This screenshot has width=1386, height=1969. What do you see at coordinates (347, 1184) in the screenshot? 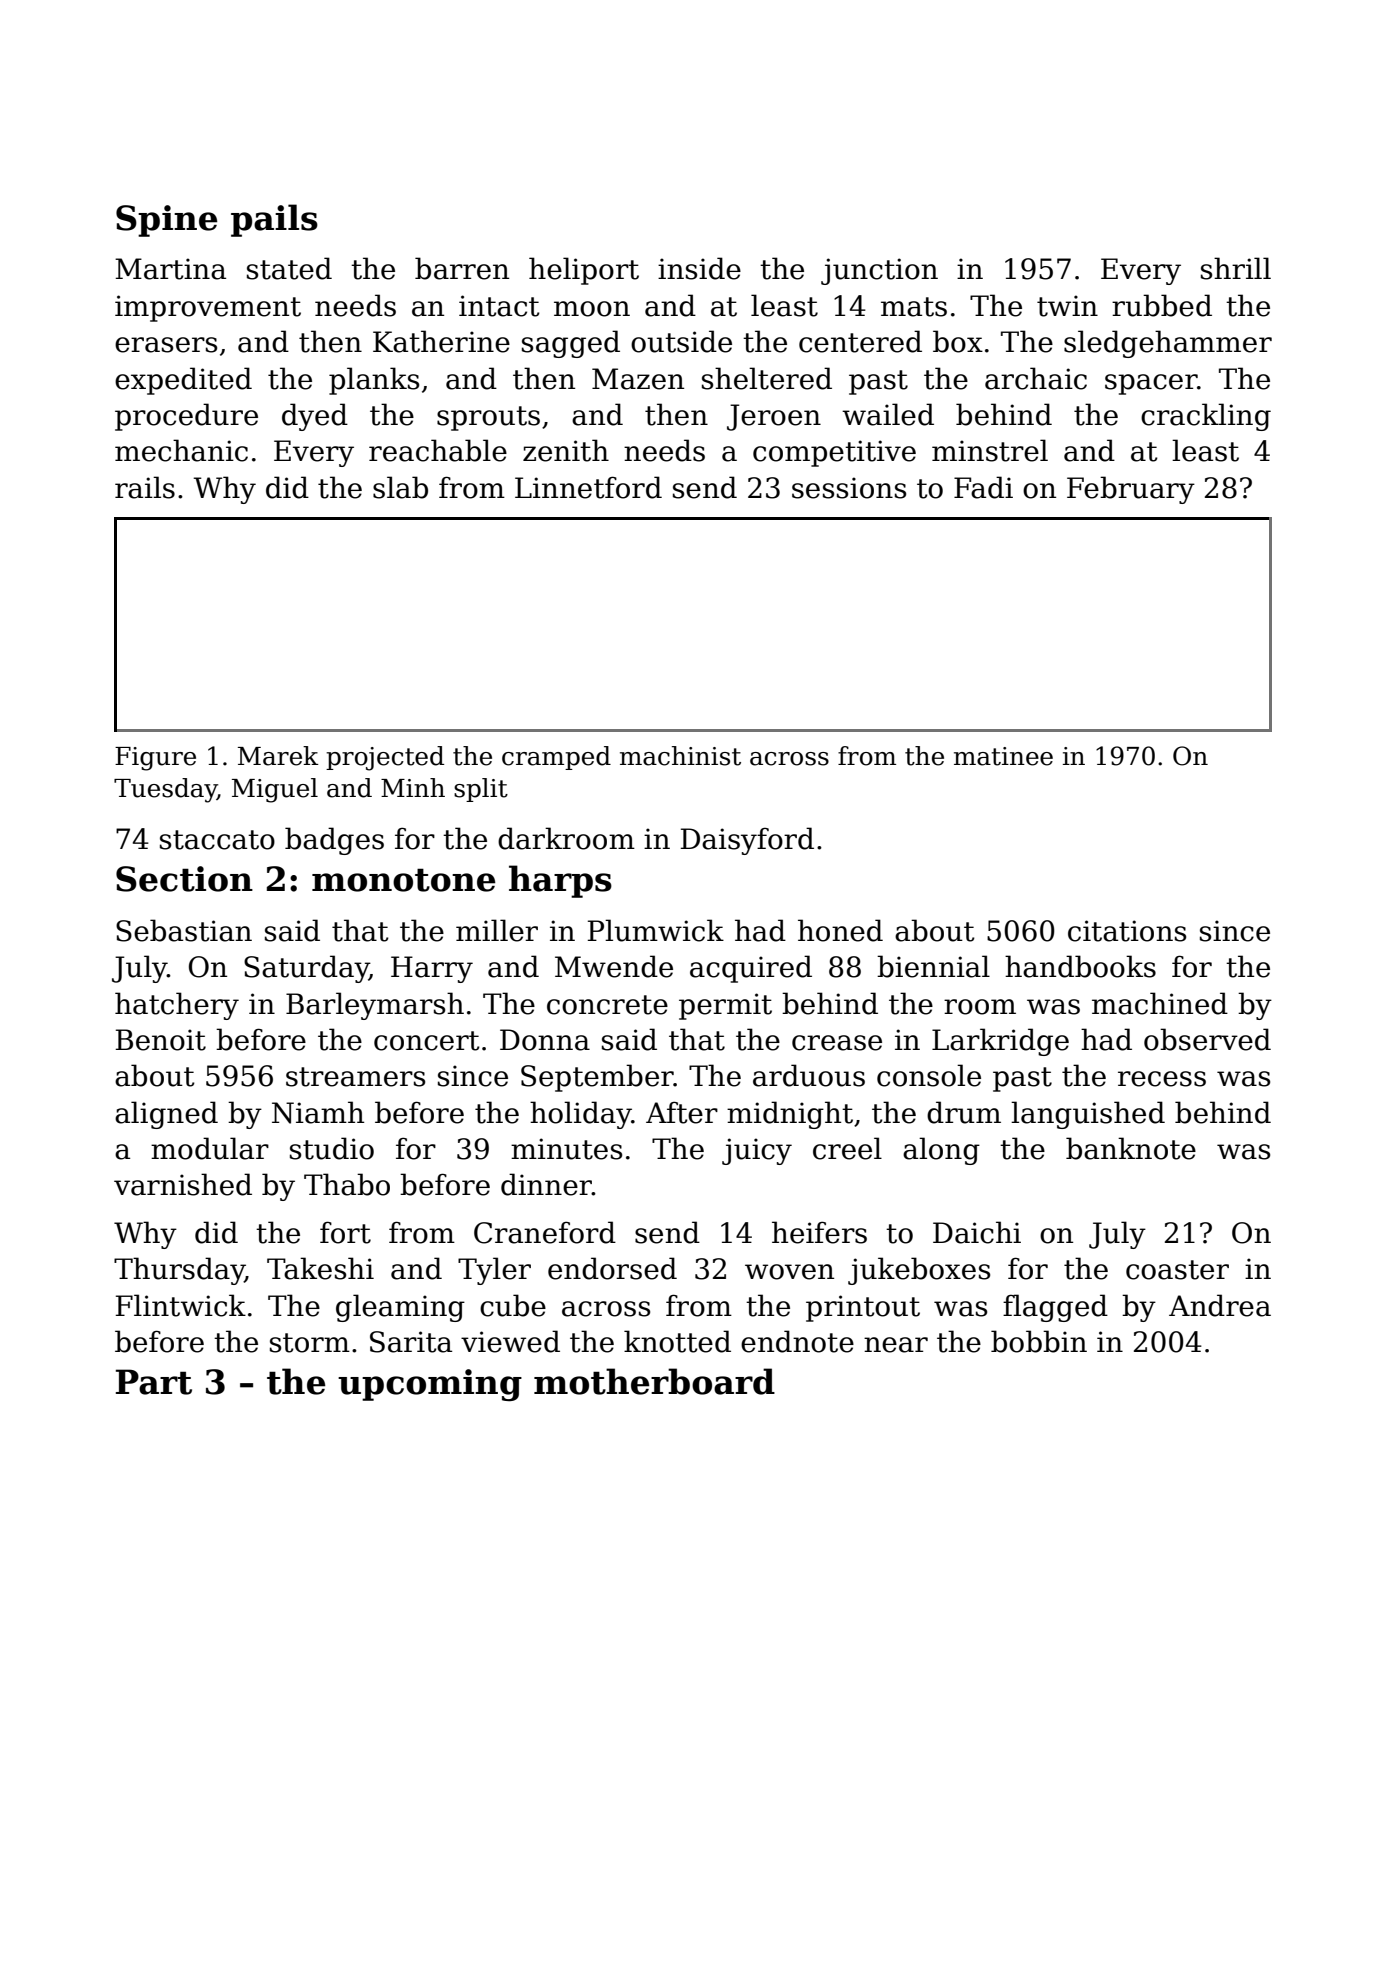
I see `Thabo` at bounding box center [347, 1184].
